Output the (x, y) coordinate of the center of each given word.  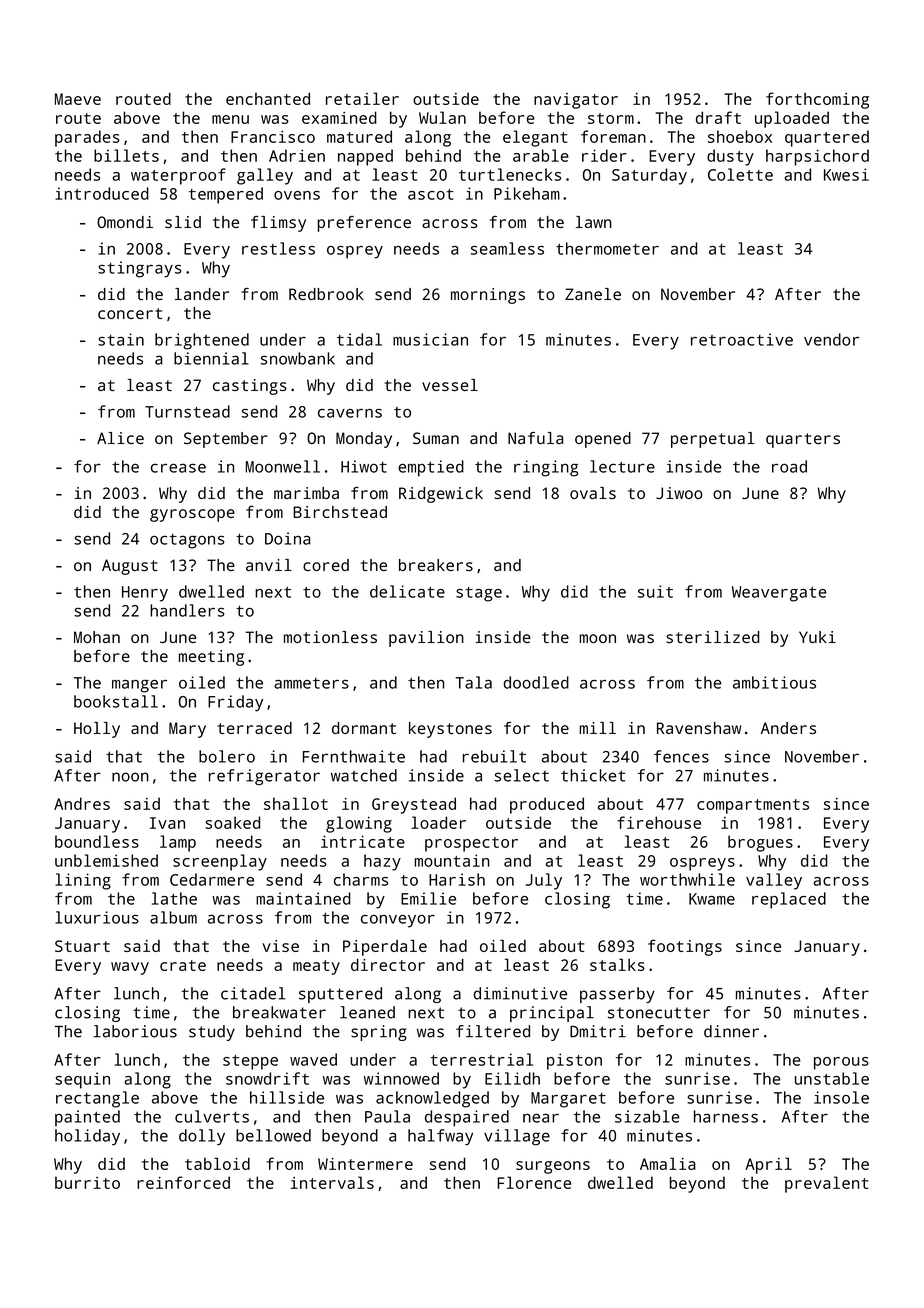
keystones (450, 730)
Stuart (82, 946)
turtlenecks (510, 174)
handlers (187, 610)
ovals (593, 493)
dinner (731, 1031)
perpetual (713, 440)
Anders (788, 728)
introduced (102, 193)
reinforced (183, 1182)
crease (178, 468)
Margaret (568, 1100)
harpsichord (817, 157)
